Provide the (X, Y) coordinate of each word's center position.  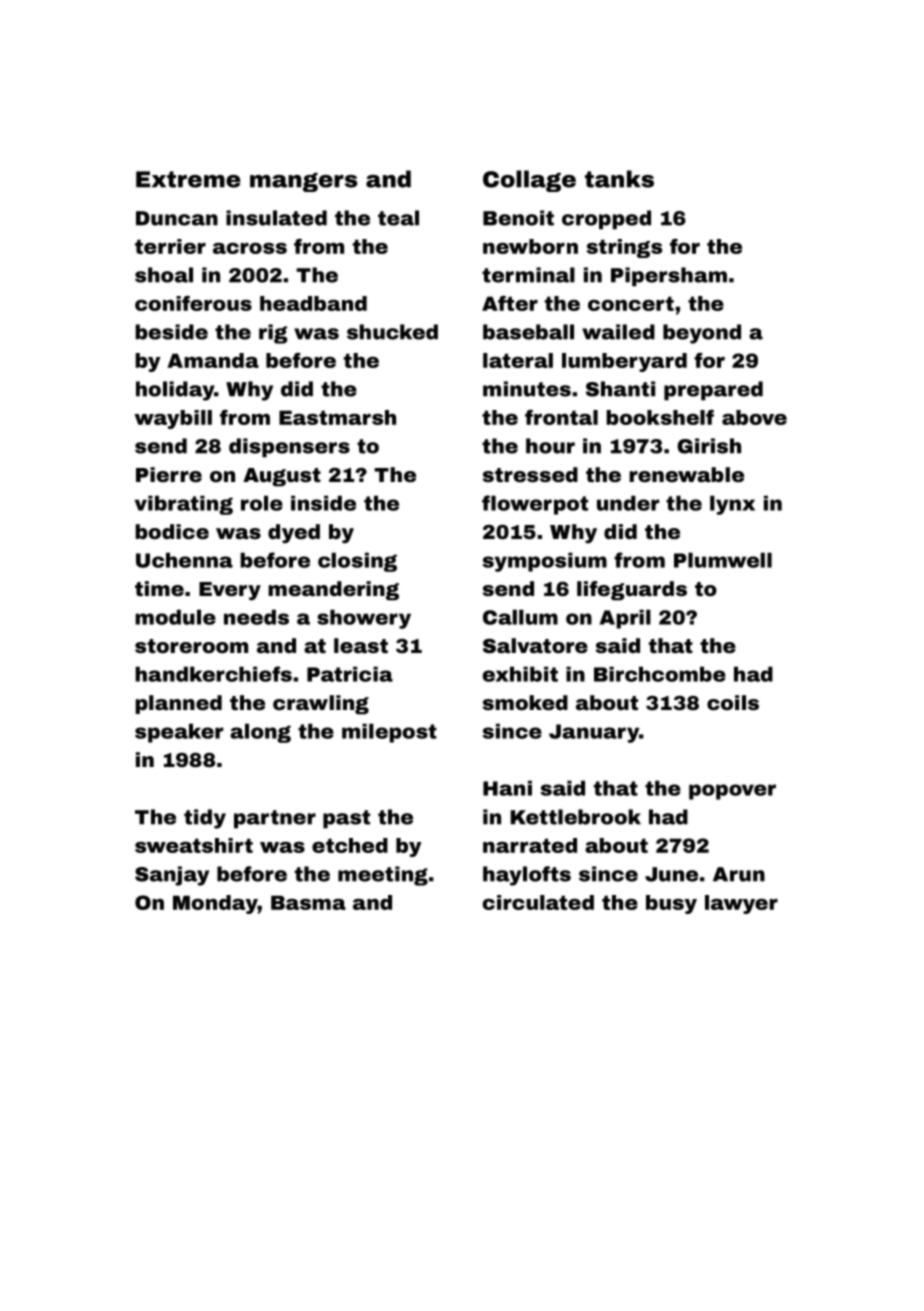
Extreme (188, 179)
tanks (619, 179)
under (628, 503)
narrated (530, 845)
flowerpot (535, 505)
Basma (308, 902)
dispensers (289, 448)
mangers (303, 182)
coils (733, 702)
